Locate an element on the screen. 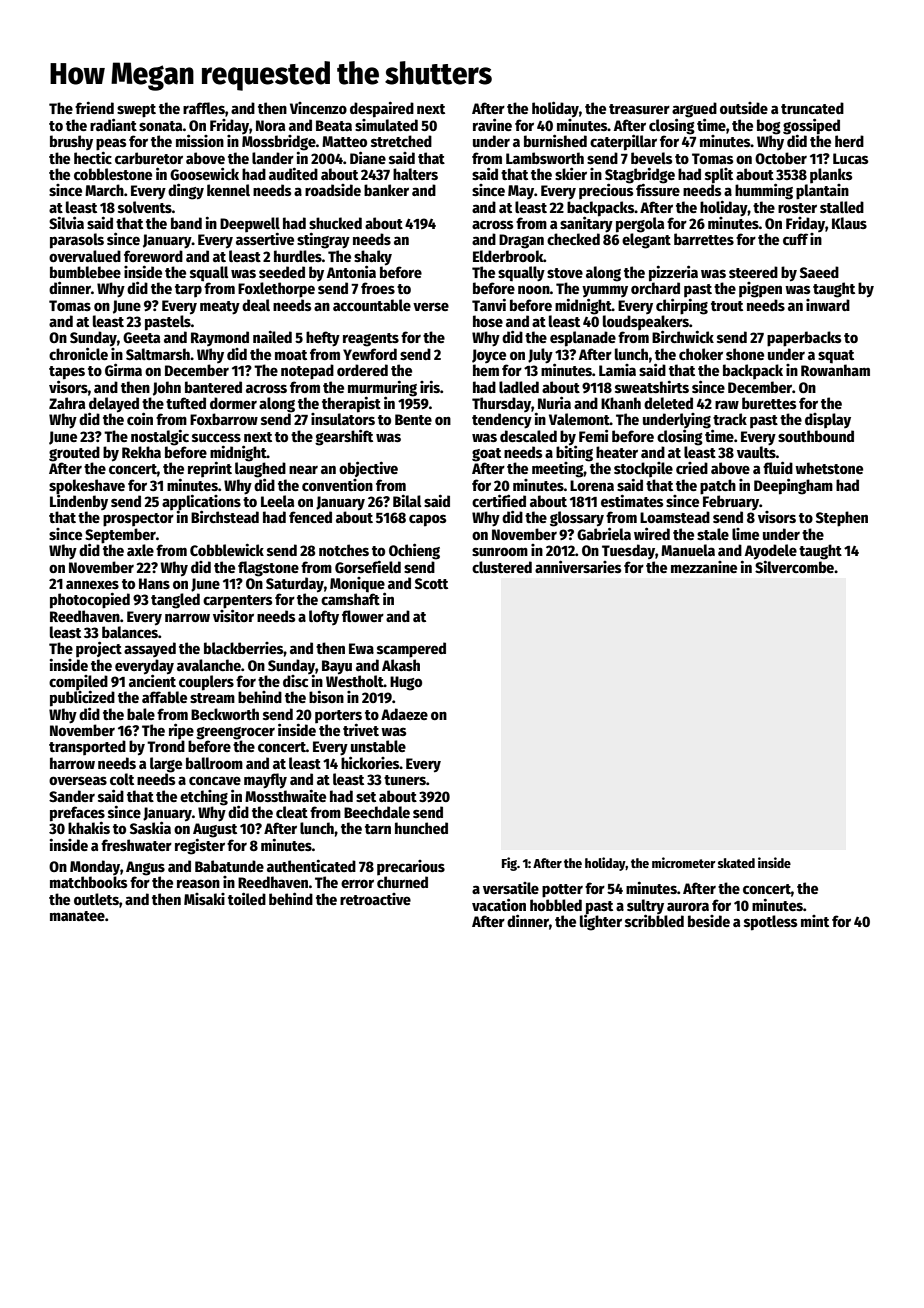 Image resolution: width=924 pixels, height=1308 pixels. shaky is located at coordinates (373, 257).
